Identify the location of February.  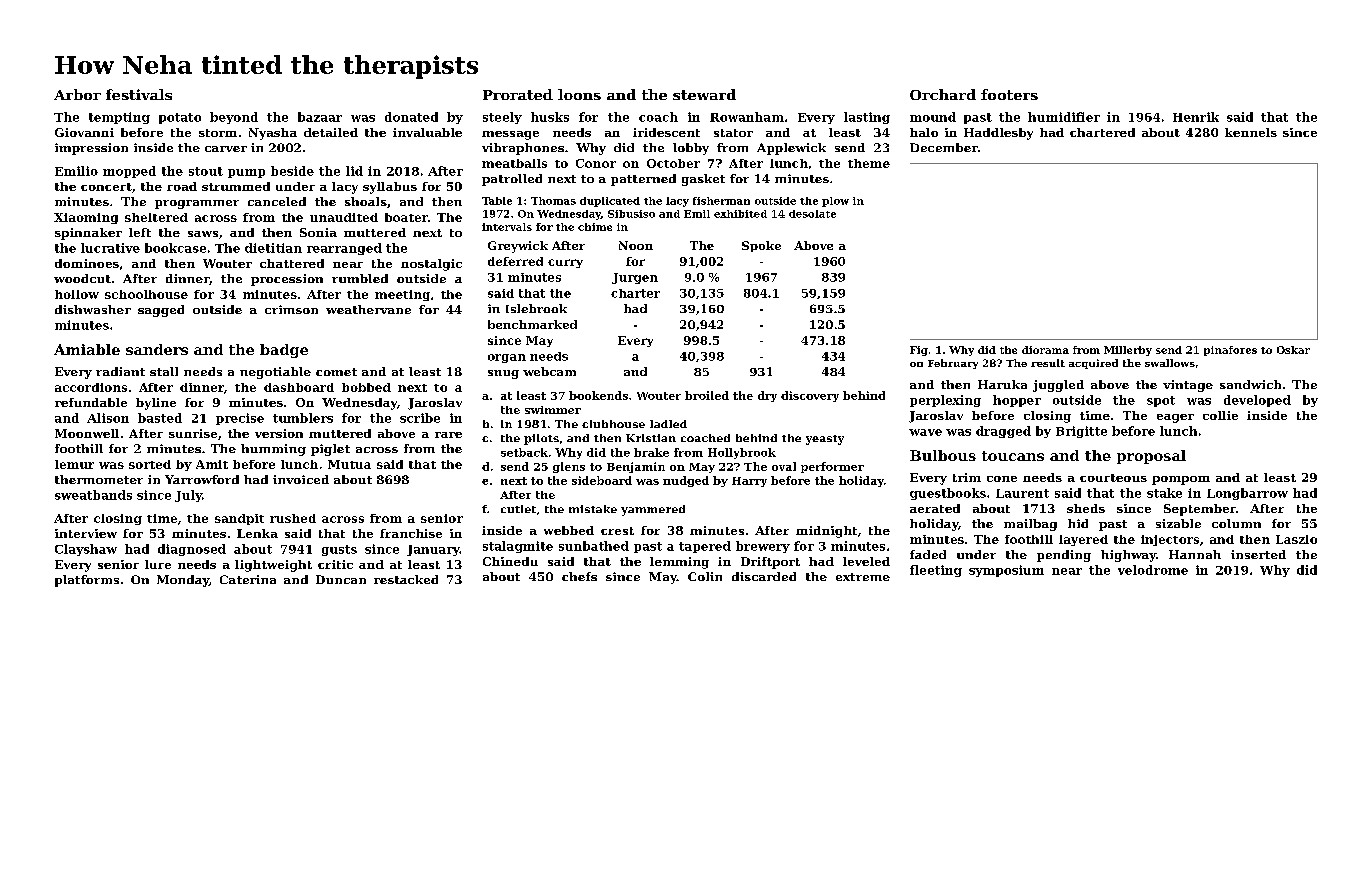
(953, 364).
